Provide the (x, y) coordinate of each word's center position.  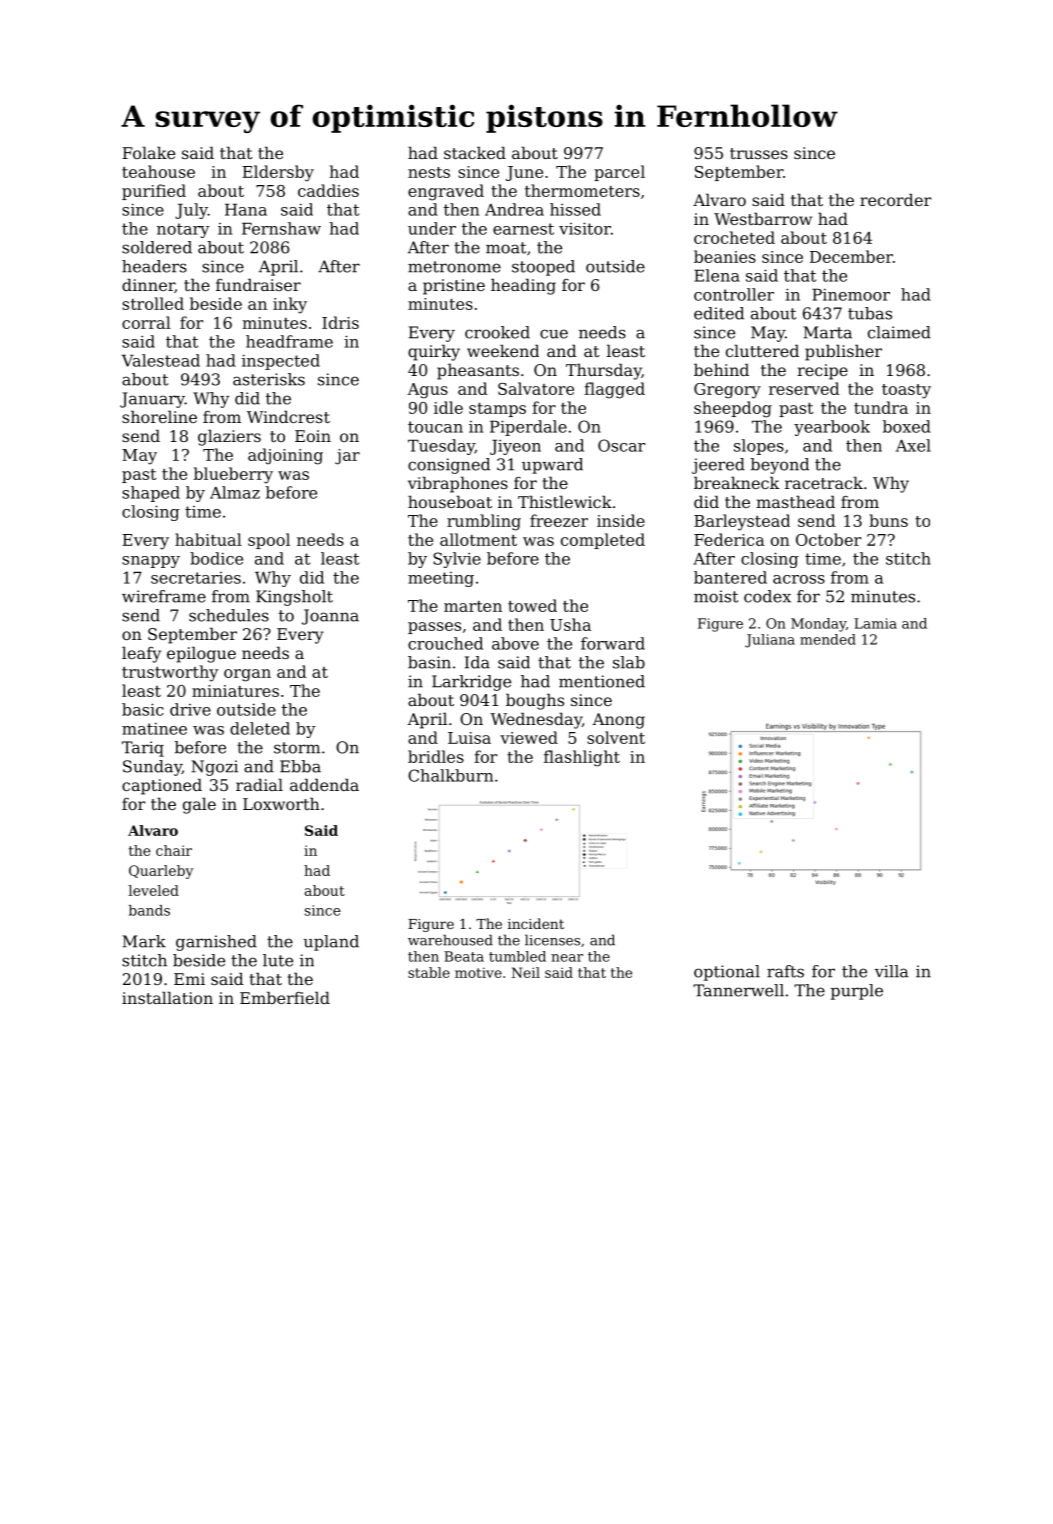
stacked (475, 152)
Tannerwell (738, 990)
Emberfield (285, 997)
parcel (619, 173)
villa (891, 971)
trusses (759, 153)
